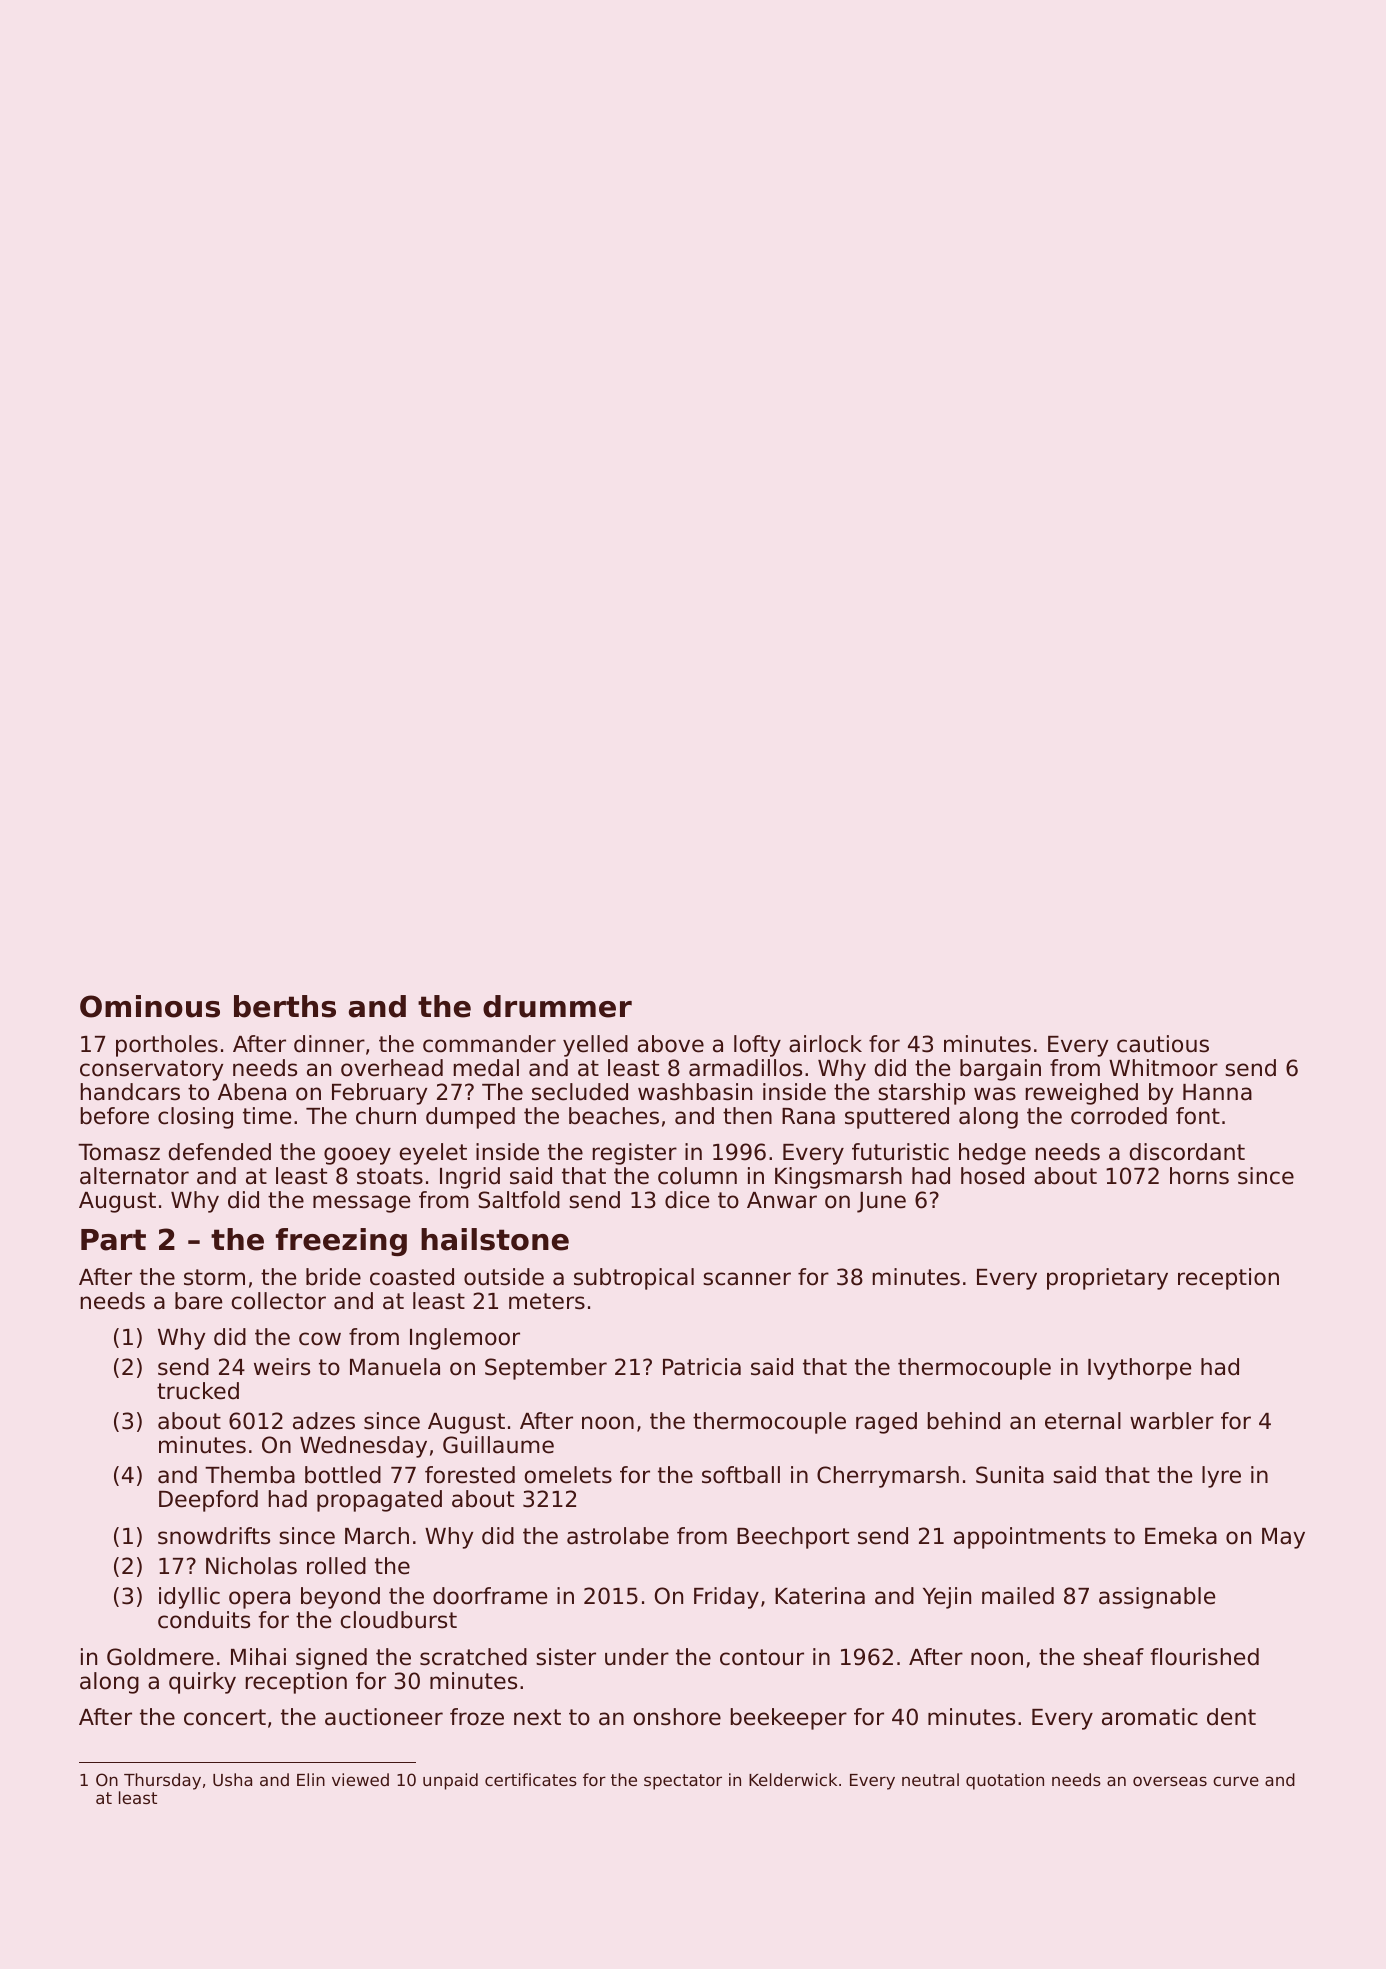 Image resolution: width=1386 pixels, height=1969 pixels. I want to click on Thursday, so click(162, 1781).
